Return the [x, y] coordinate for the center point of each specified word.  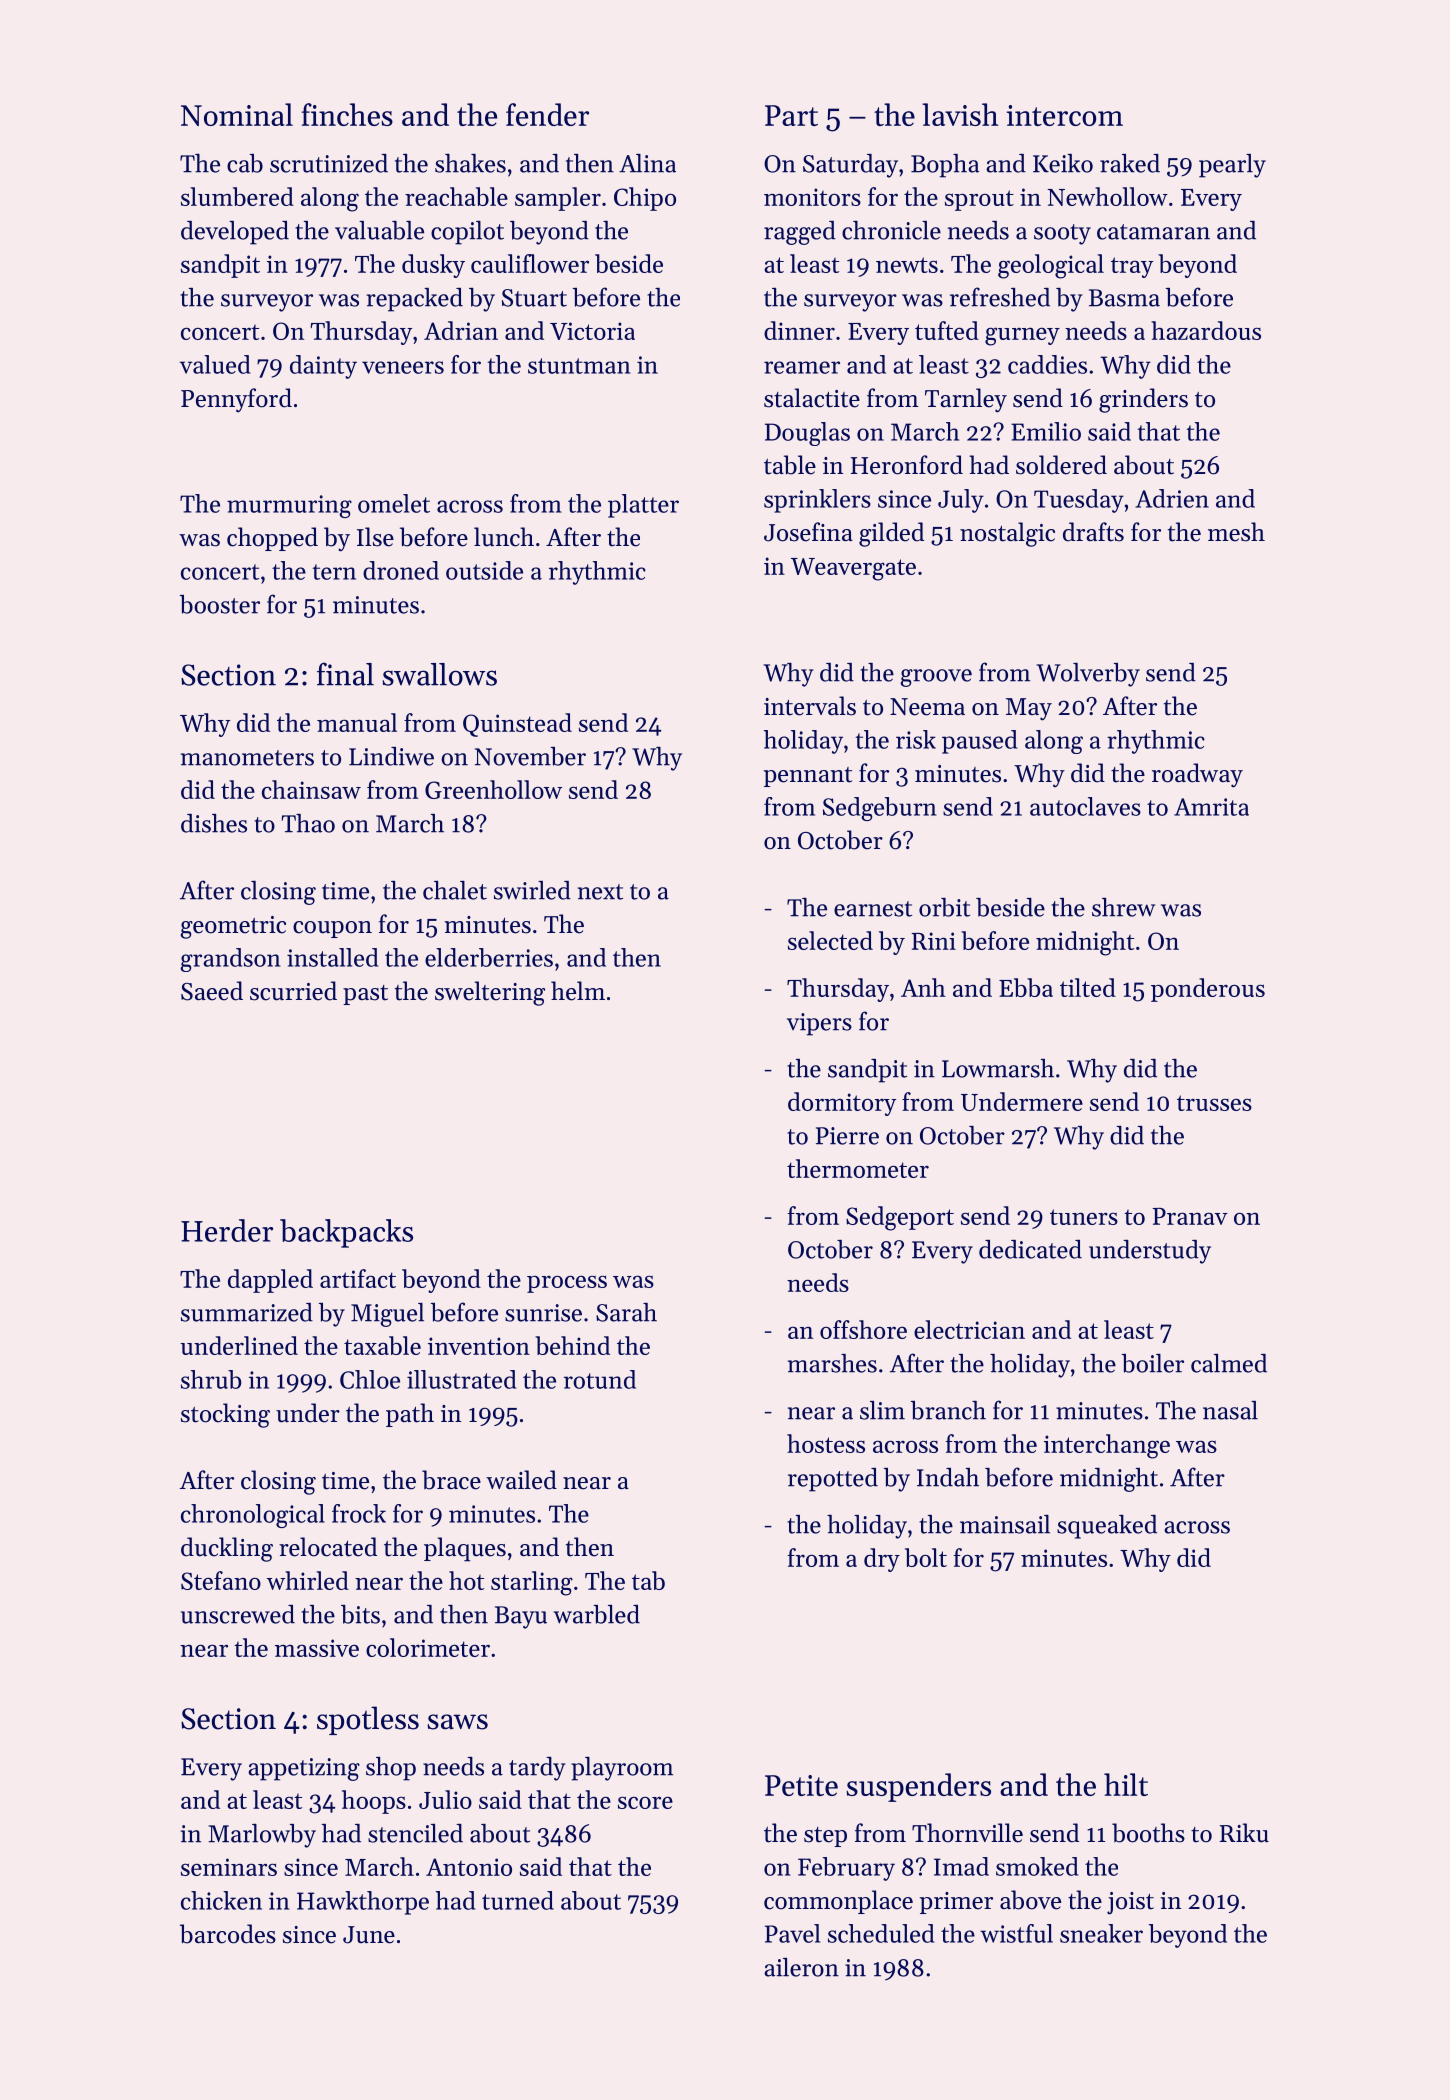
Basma [1124, 298]
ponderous [1208, 990]
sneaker [1101, 1933]
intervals [810, 706]
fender [547, 114]
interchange [1107, 1446]
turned [518, 1900]
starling [532, 1583]
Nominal [237, 114]
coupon [332, 929]
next [600, 892]
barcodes [228, 1934]
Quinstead [517, 725]
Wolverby [1088, 675]
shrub [211, 1379]
